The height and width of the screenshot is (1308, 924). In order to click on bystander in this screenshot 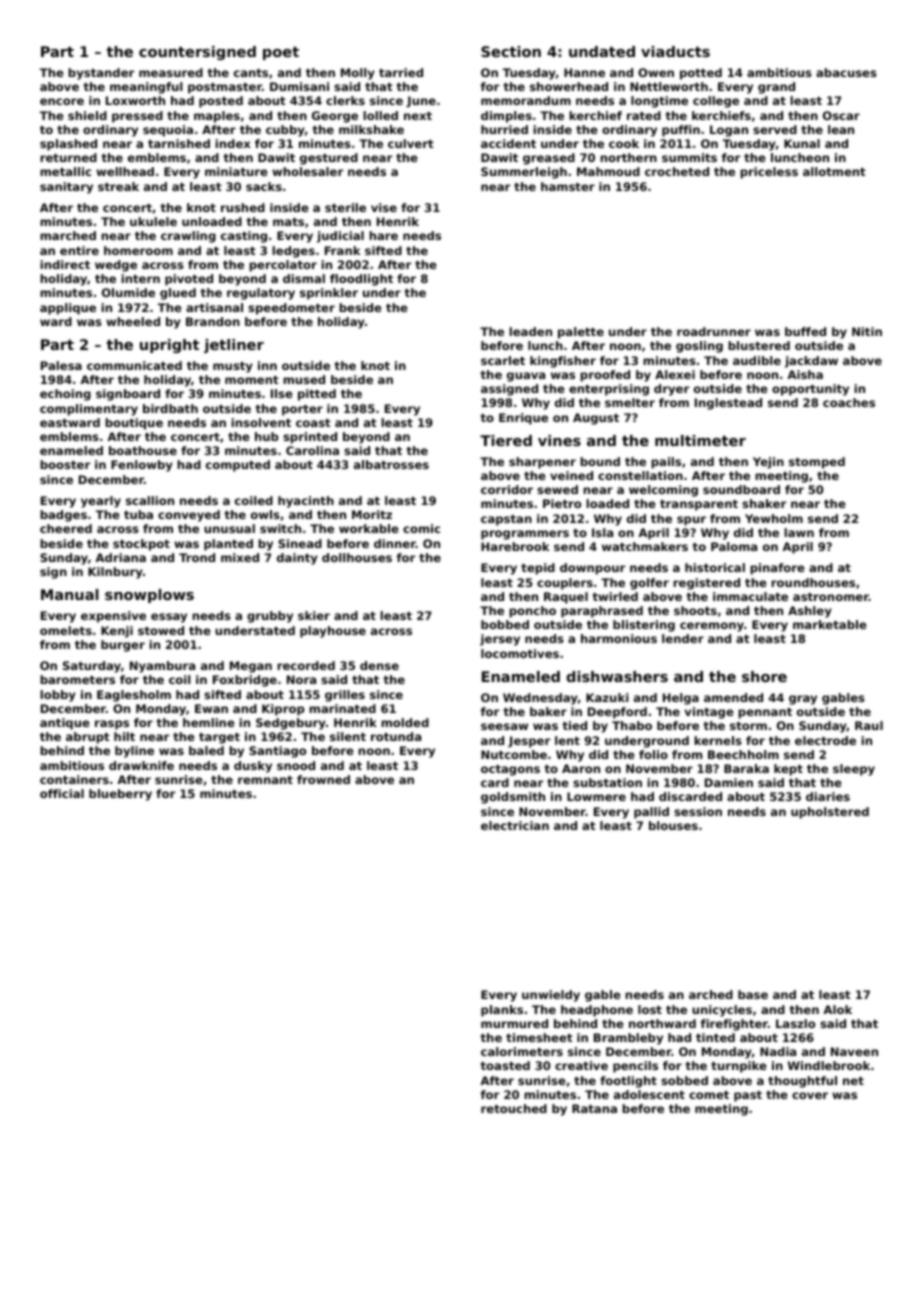, I will do `click(101, 74)`.
